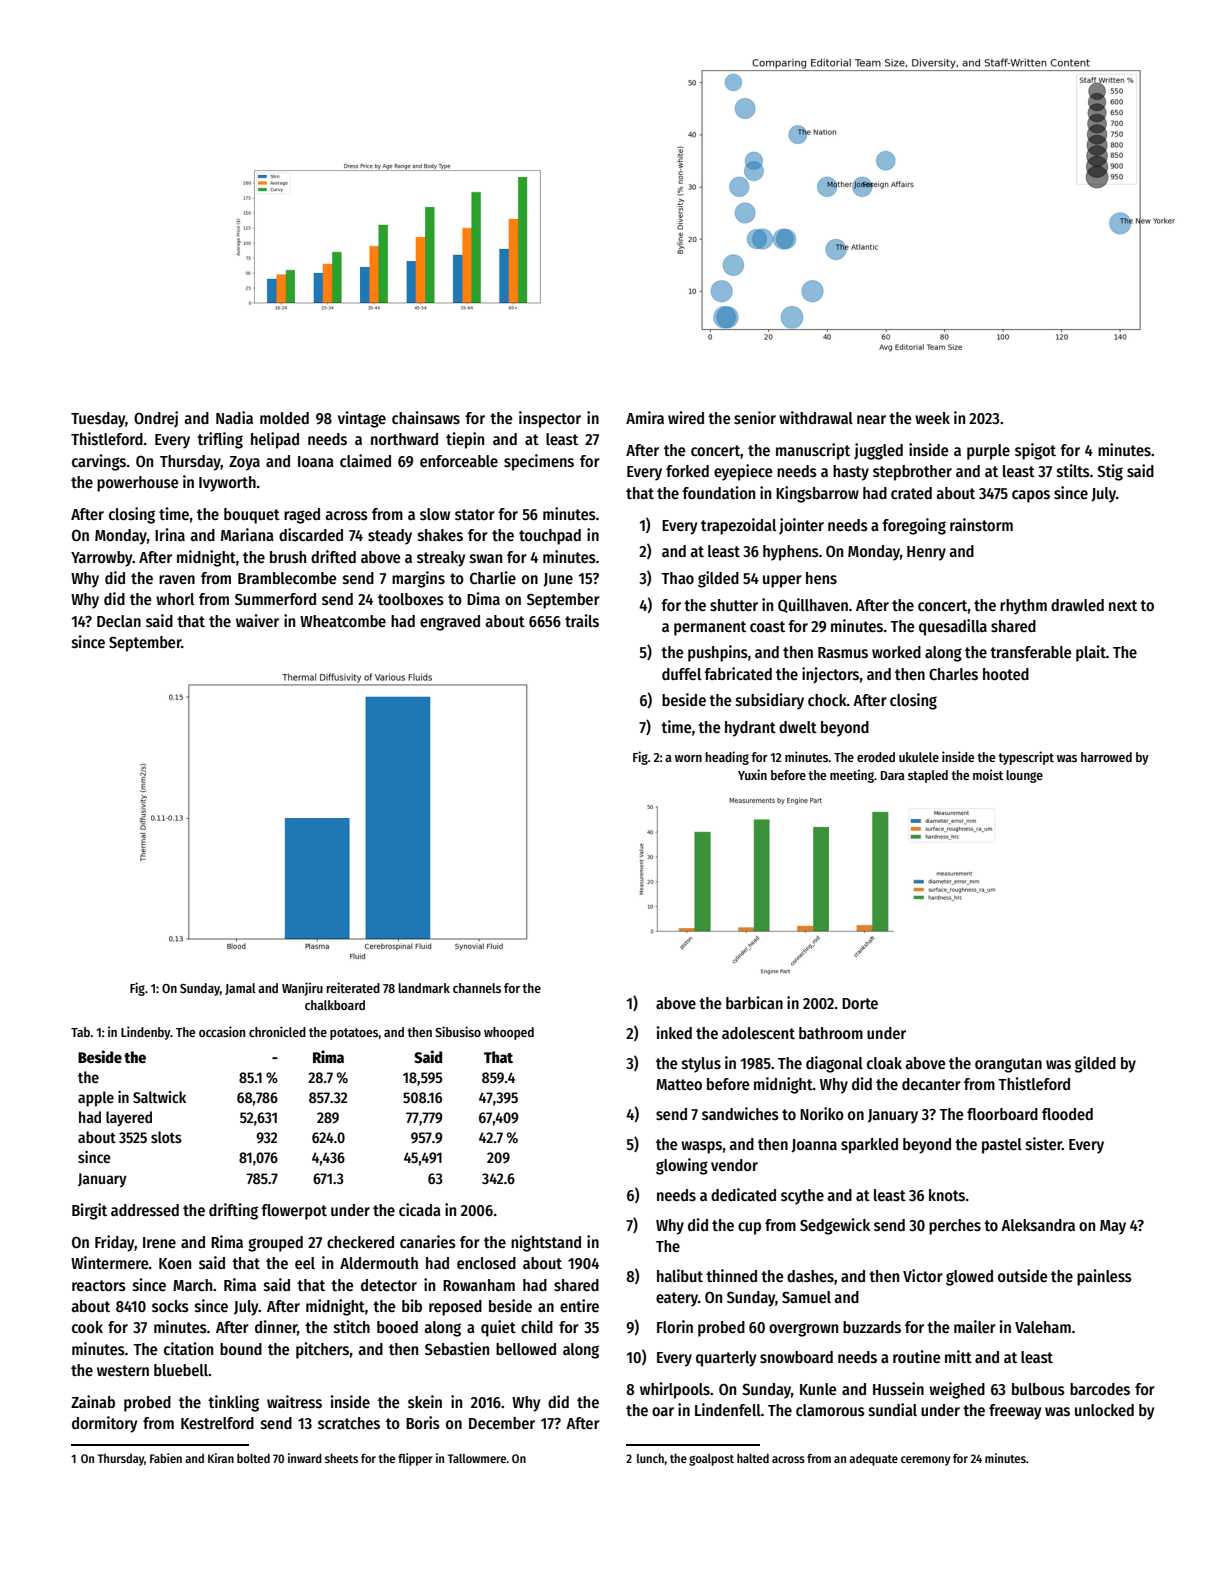 This screenshot has height=1586, width=1226. Describe the element at coordinates (754, 1002) in the screenshot. I see `barbican` at that location.
